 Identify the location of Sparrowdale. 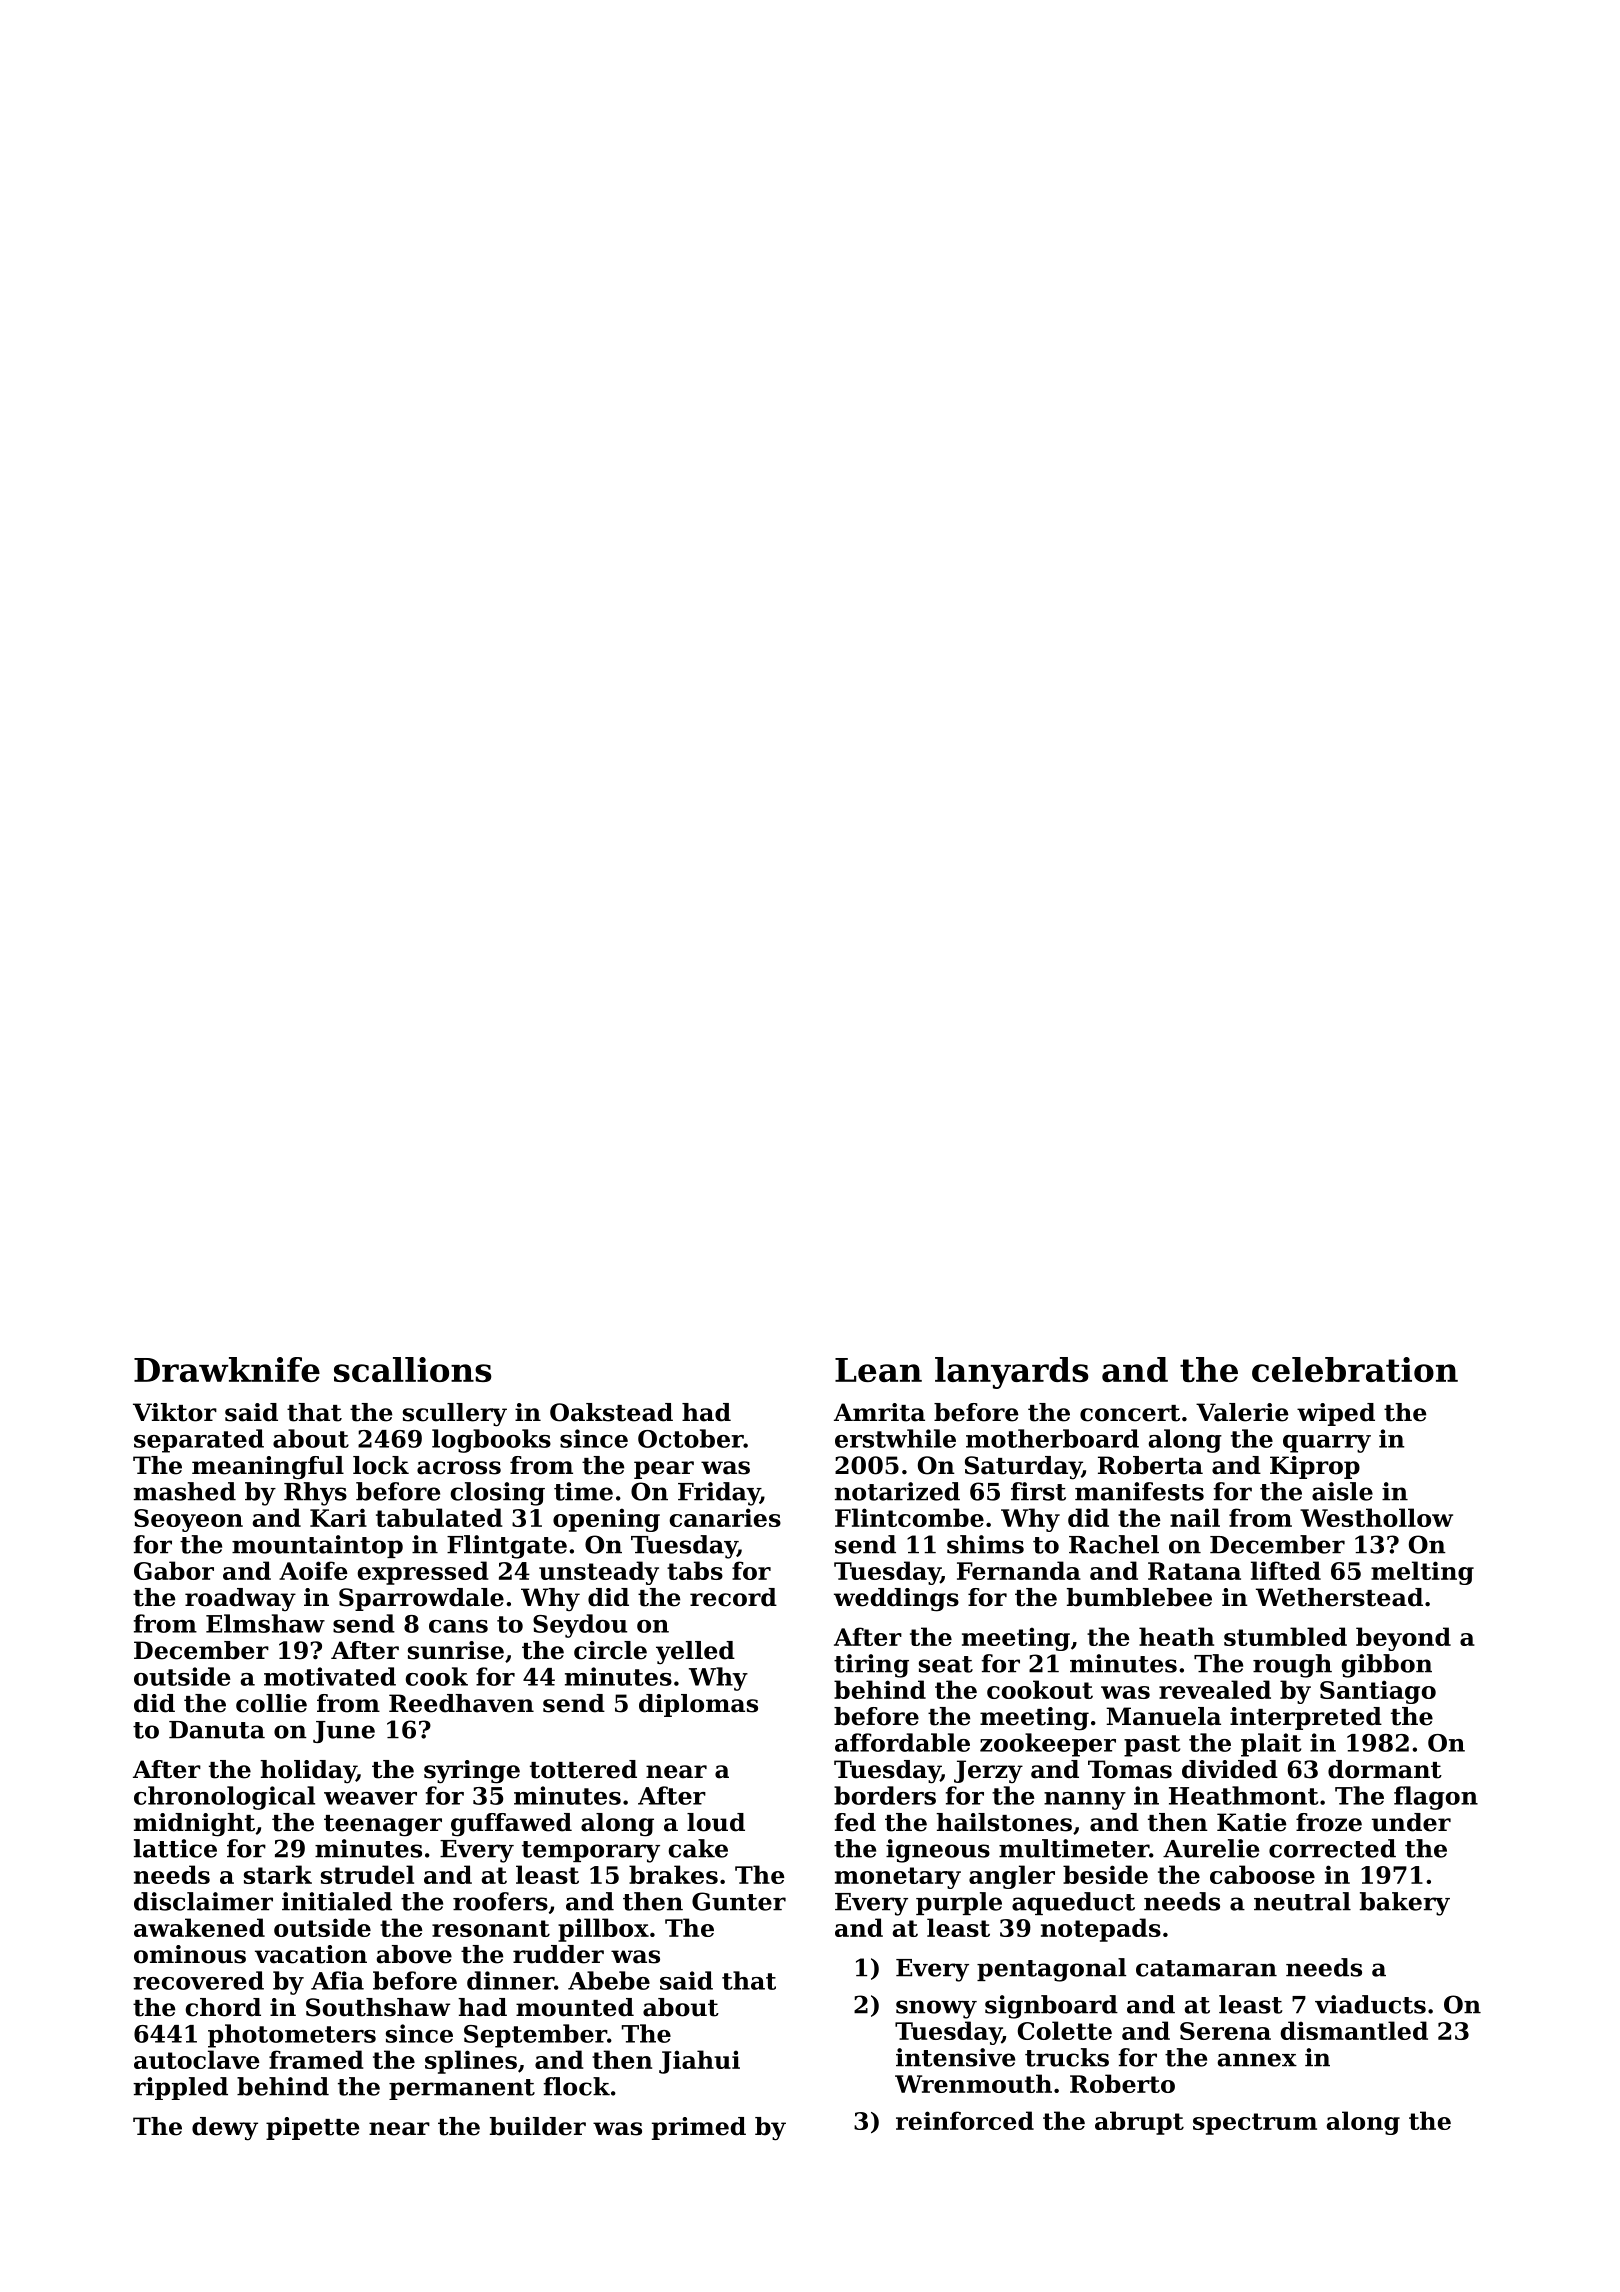
(421, 1599).
